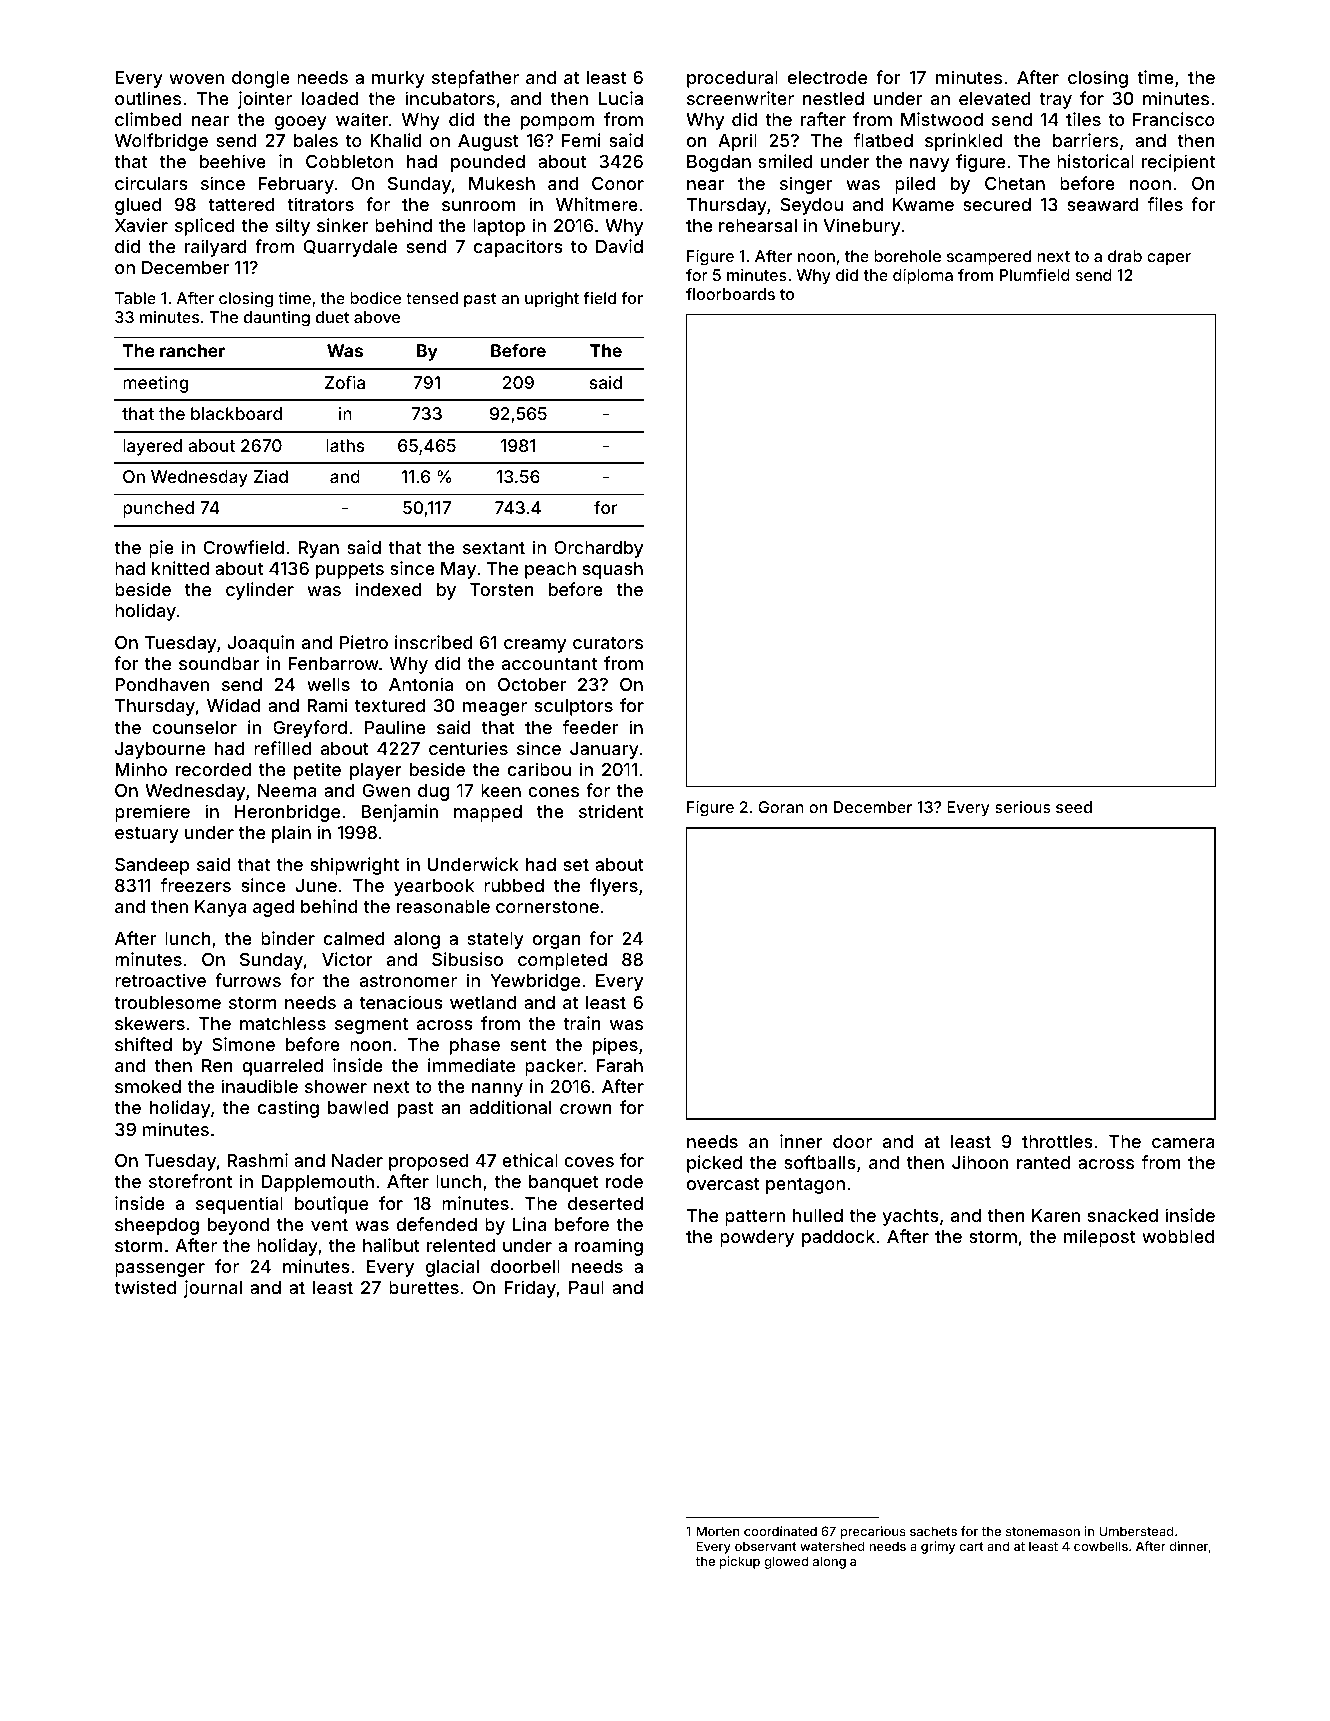  What do you see at coordinates (732, 79) in the image?
I see `procedural` at bounding box center [732, 79].
